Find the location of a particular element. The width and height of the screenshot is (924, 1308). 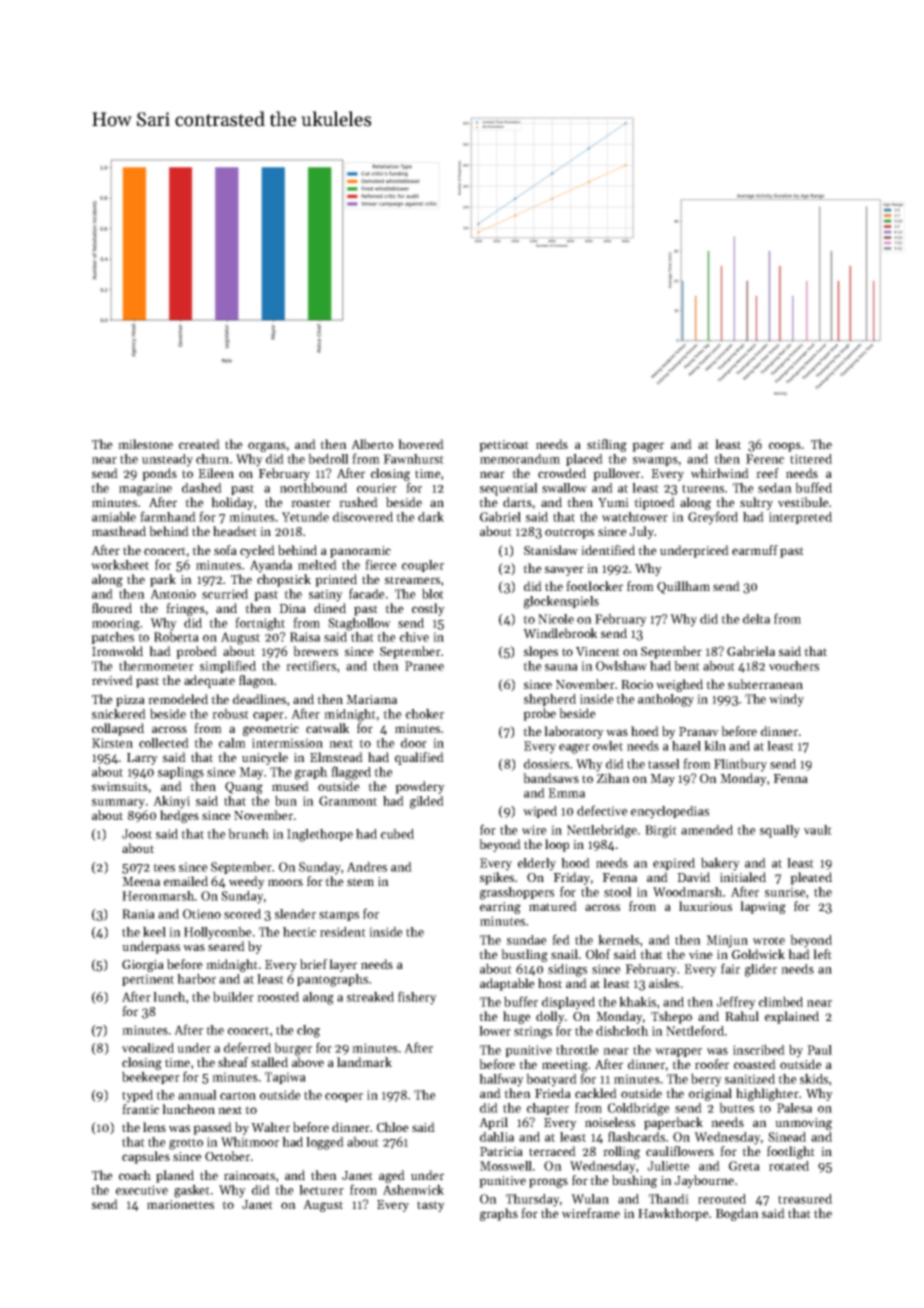

cubed is located at coordinates (397, 833).
